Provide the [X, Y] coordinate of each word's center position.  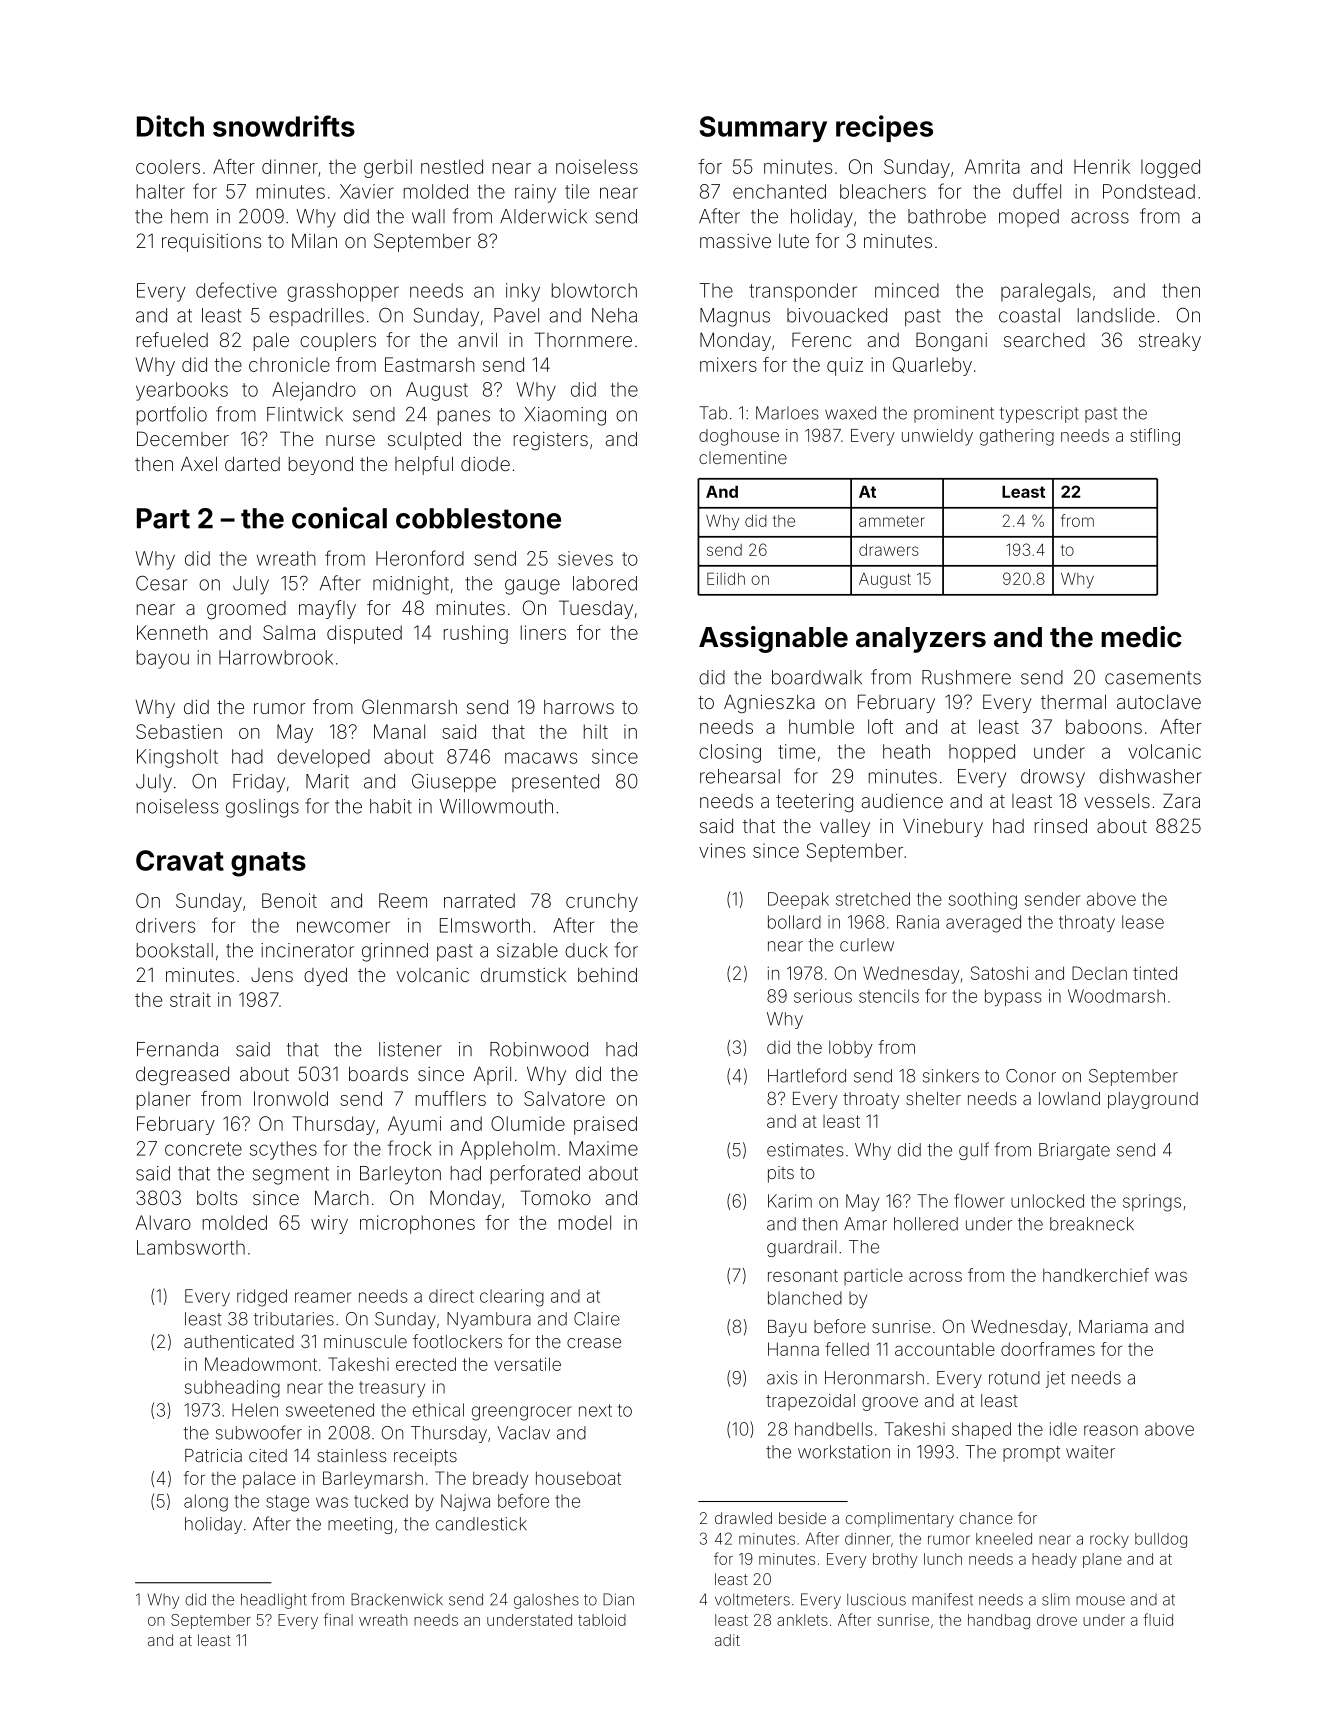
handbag [999, 1621]
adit [727, 1640]
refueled [172, 339]
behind [607, 974]
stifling [1155, 437]
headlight [274, 1601]
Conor [1031, 1076]
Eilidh [726, 578]
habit [391, 806]
